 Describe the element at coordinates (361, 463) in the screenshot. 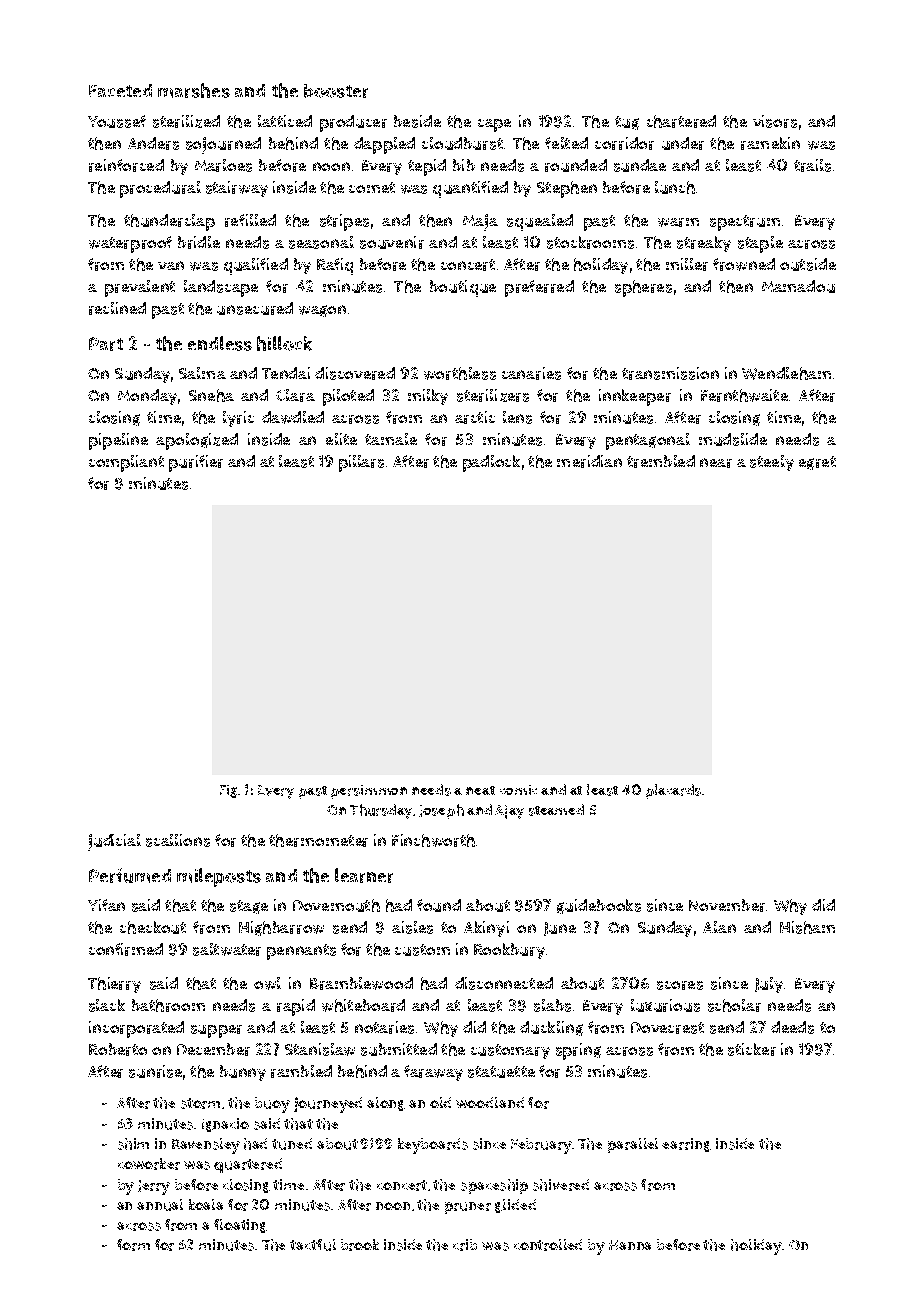

I see `pillars` at that location.
